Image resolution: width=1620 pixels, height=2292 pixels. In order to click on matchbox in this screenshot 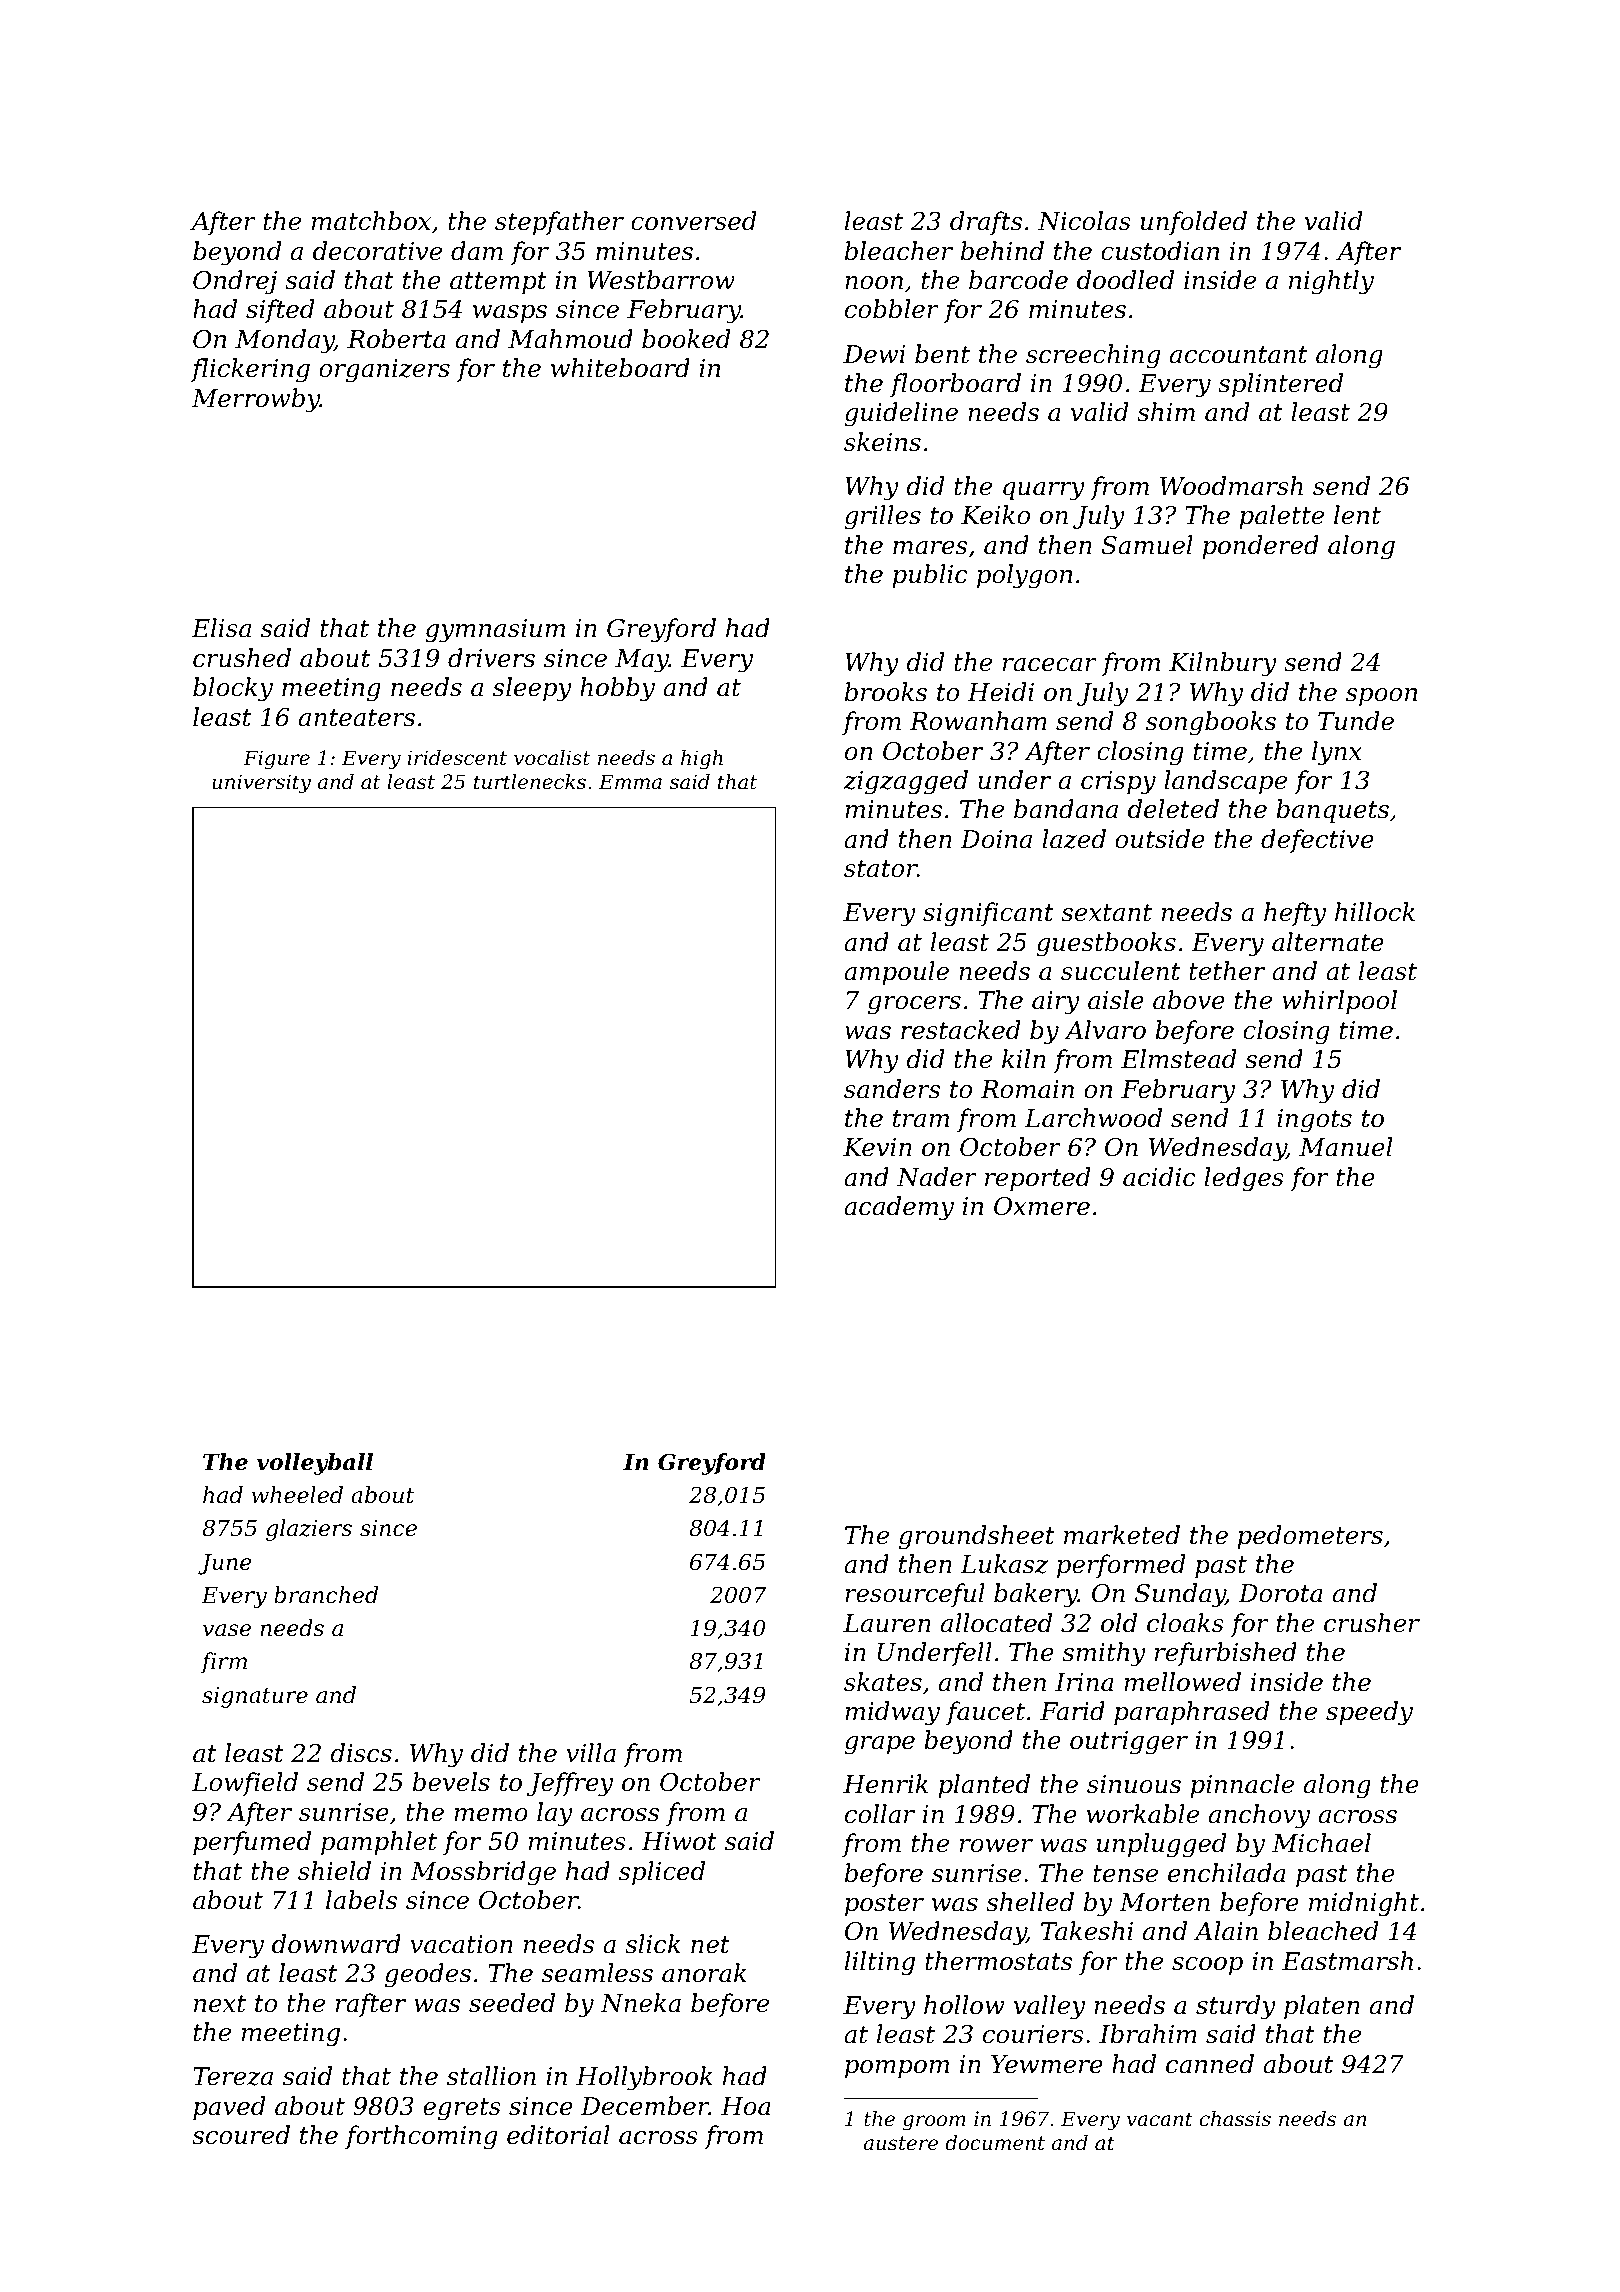, I will do `click(371, 221)`.
